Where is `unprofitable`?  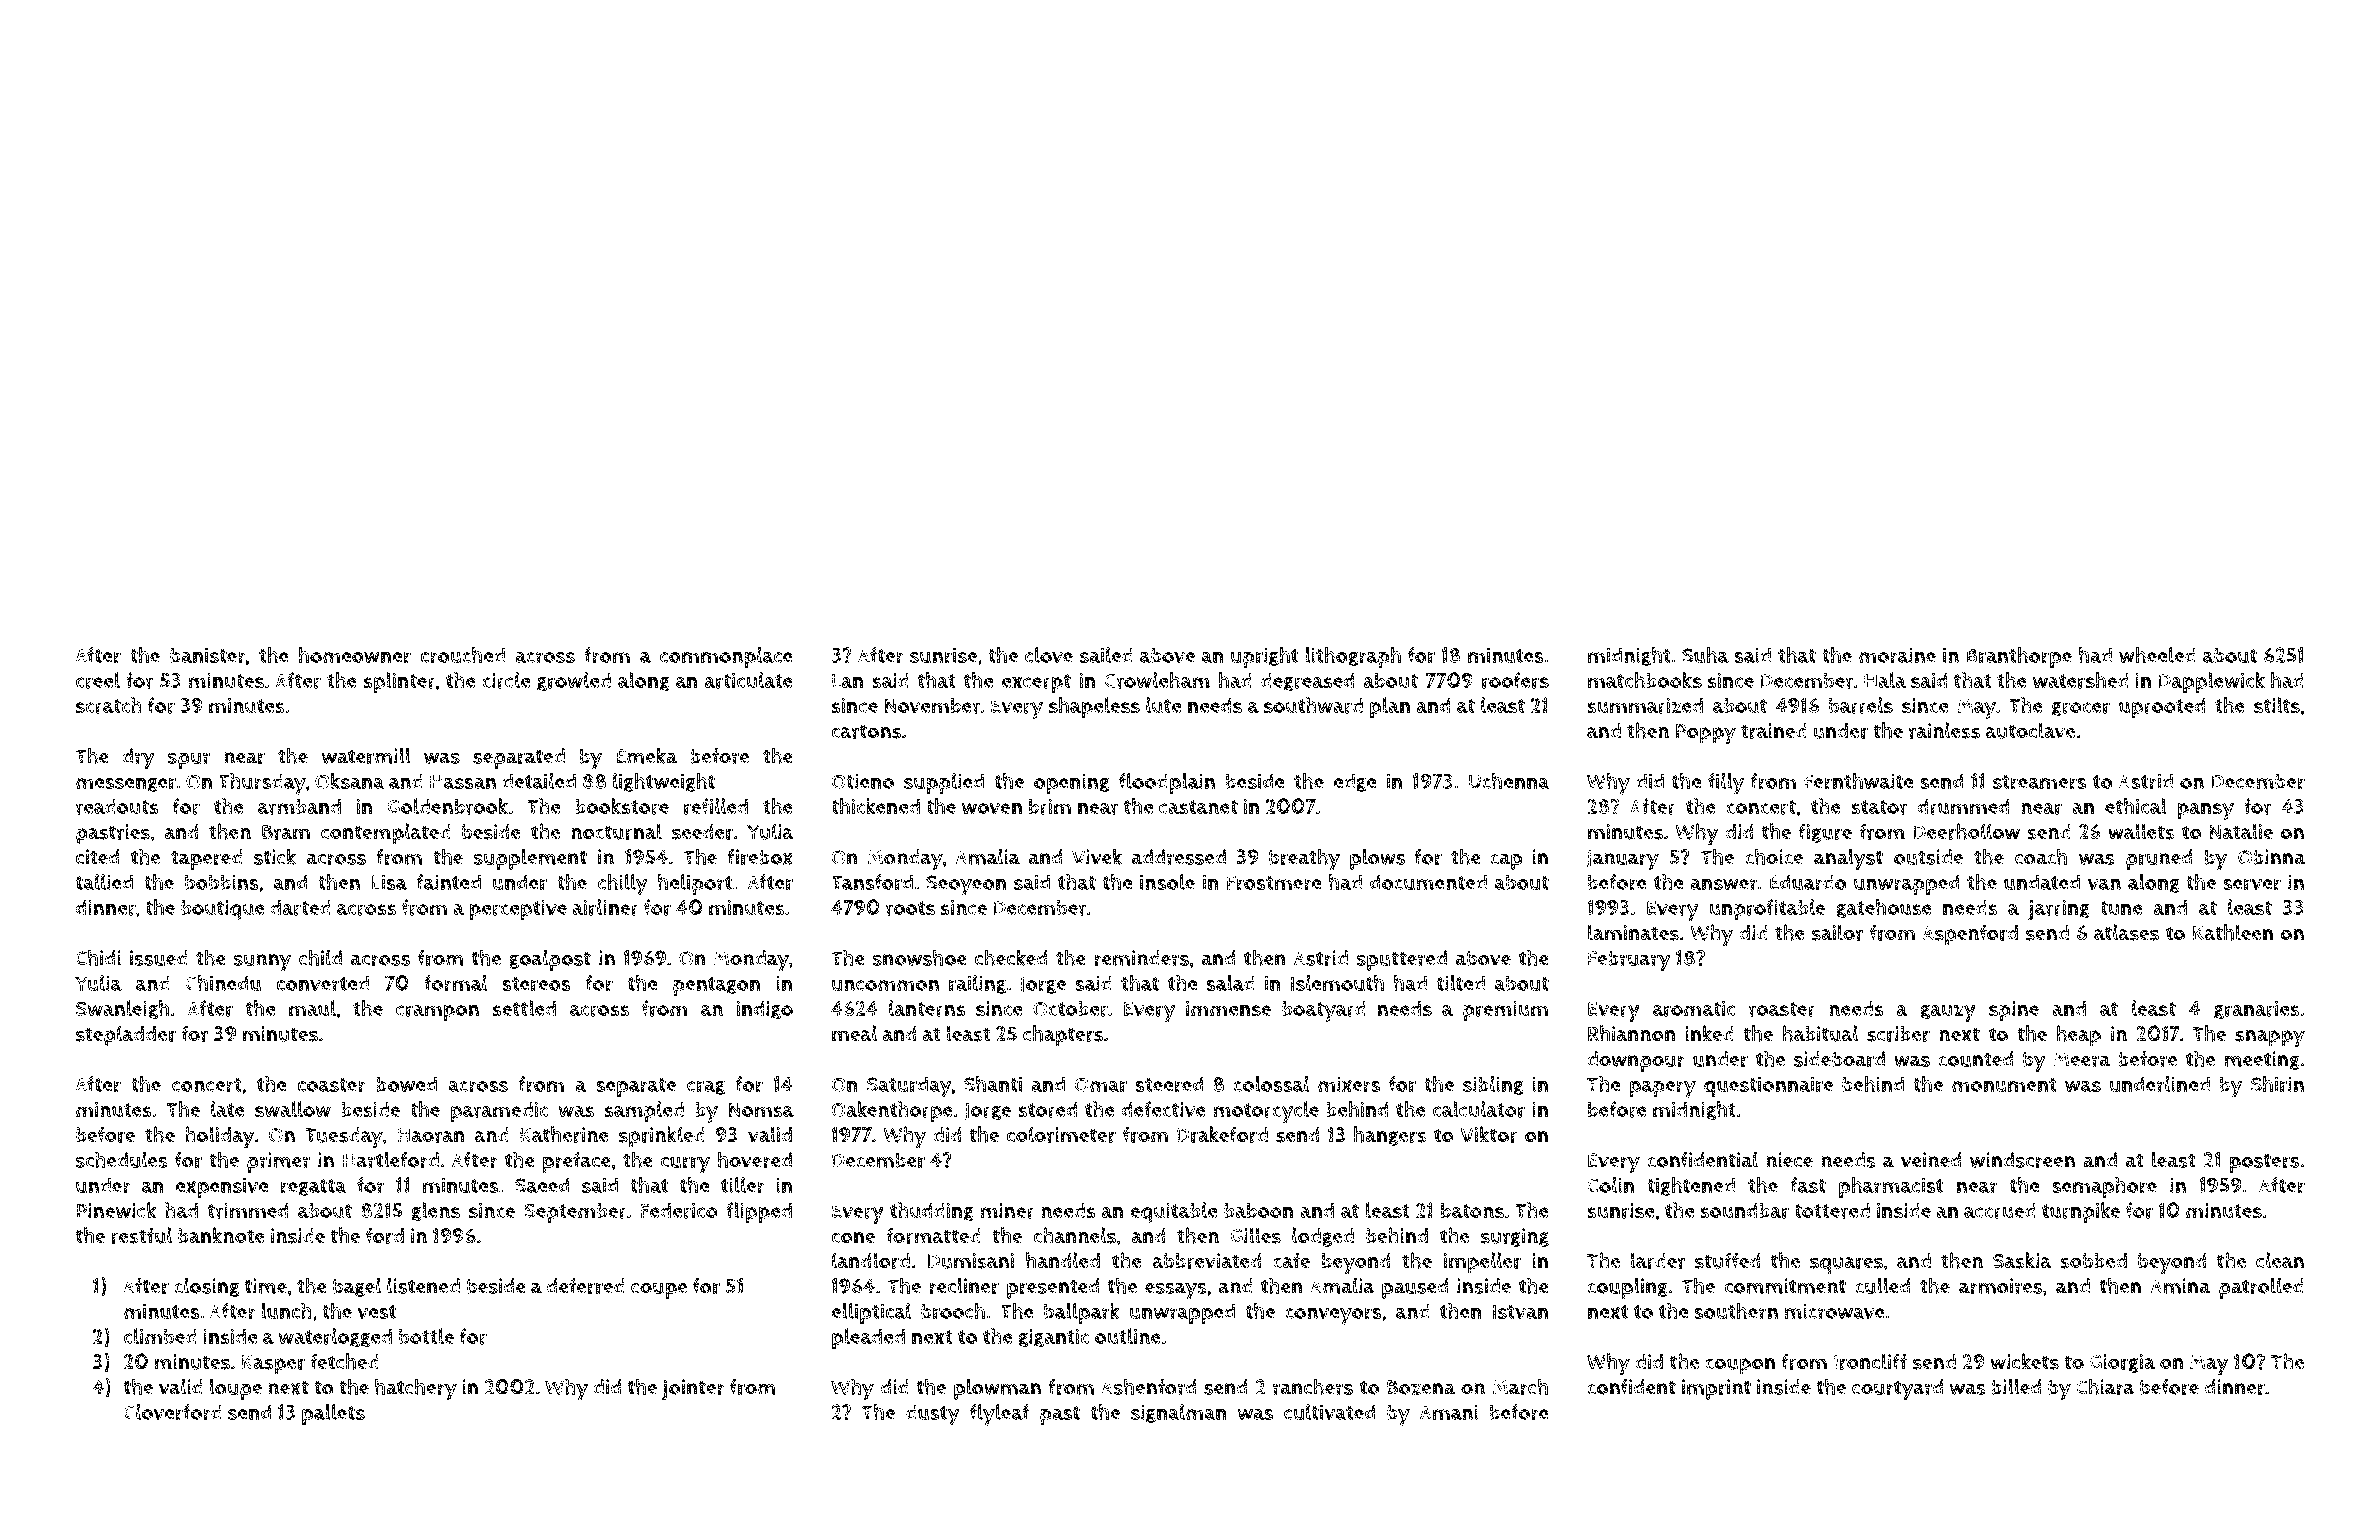
unprofitable is located at coordinates (1767, 910).
